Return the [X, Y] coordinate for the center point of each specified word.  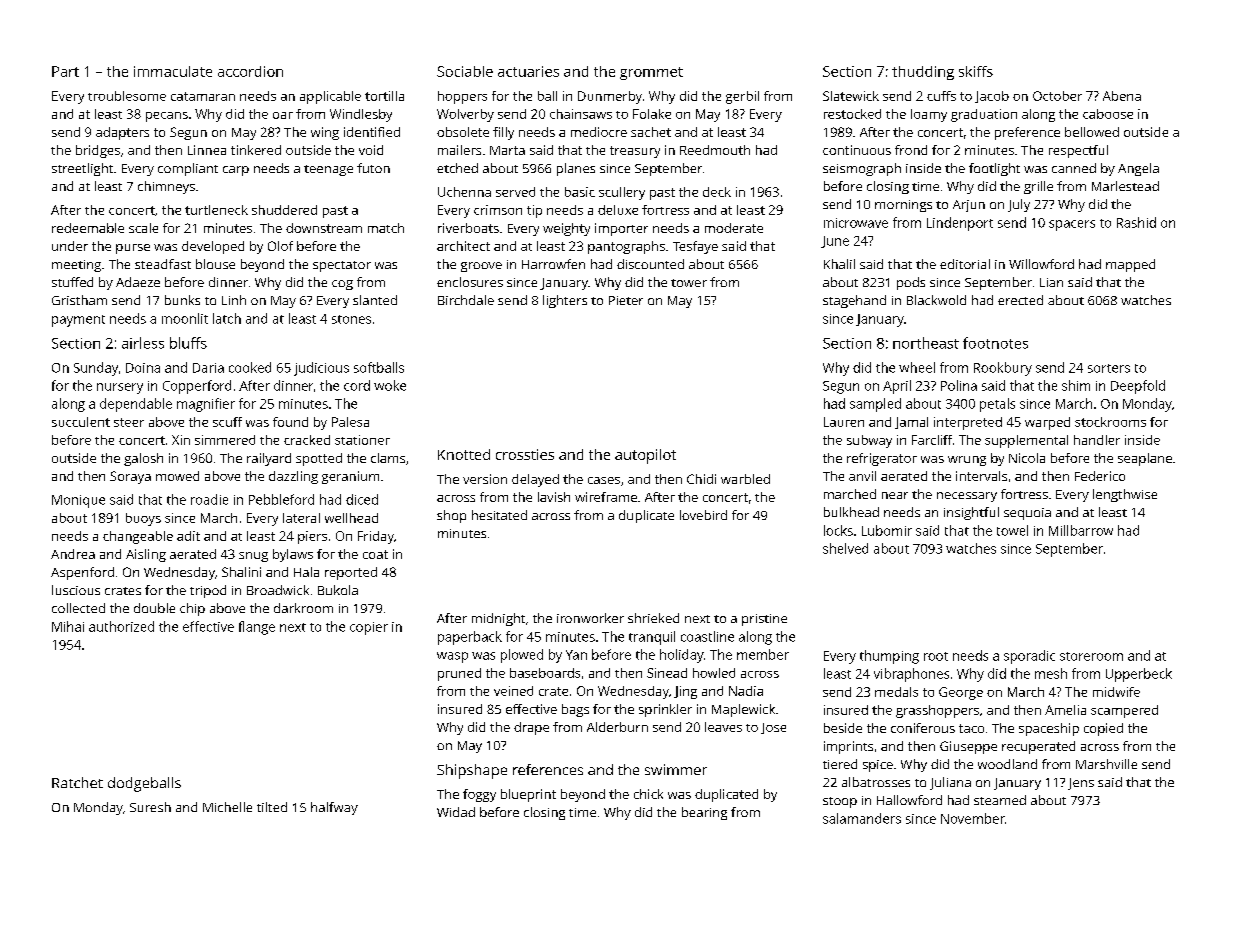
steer [129, 422]
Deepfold [1138, 387]
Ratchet [77, 782]
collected [78, 608]
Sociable [465, 71]
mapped [1130, 265]
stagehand [854, 301]
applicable [330, 97]
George [961, 693]
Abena [1122, 96]
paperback [470, 638]
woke [390, 385]
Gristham [79, 300]
